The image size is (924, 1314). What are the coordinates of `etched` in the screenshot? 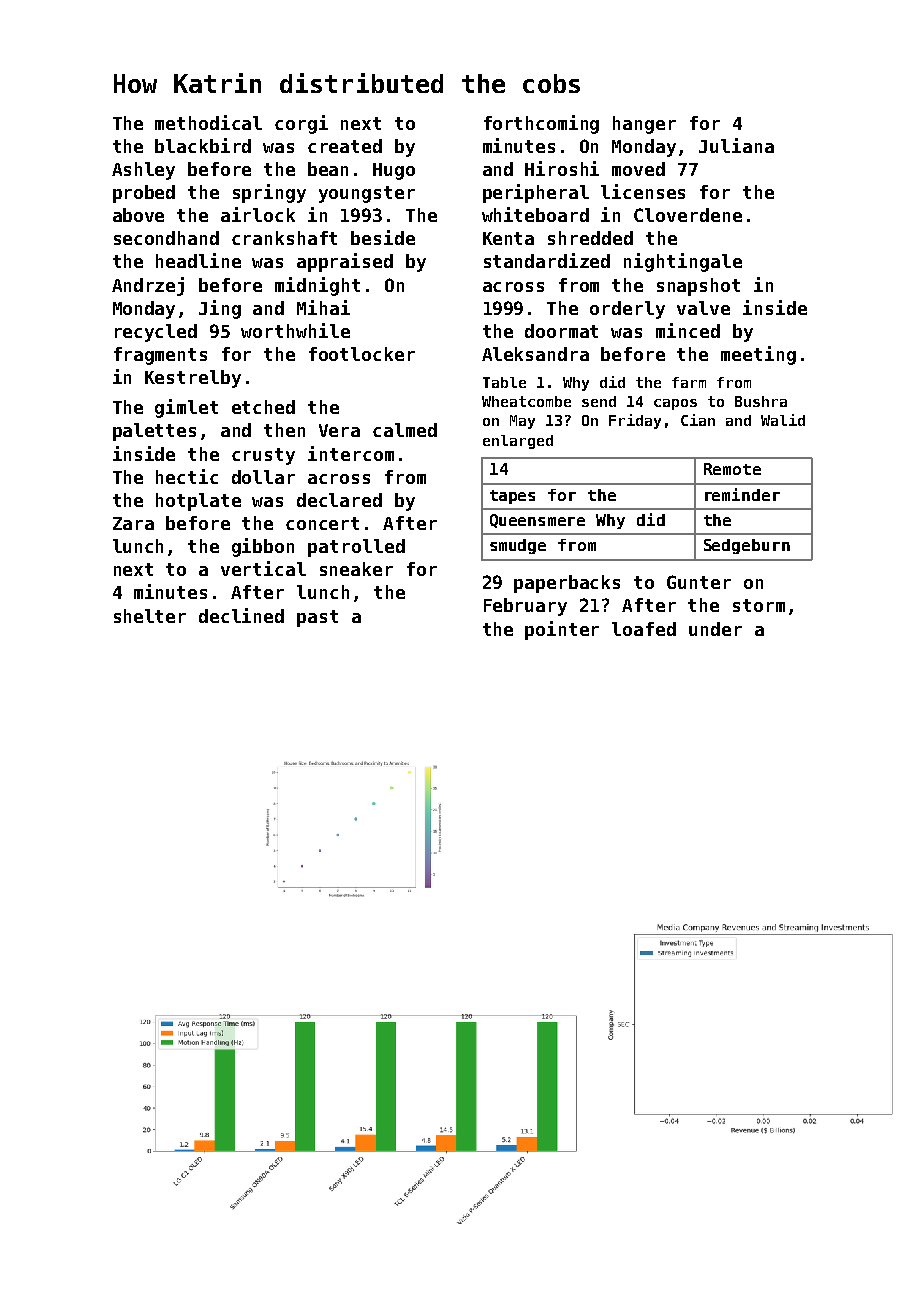 It's located at (263, 407).
